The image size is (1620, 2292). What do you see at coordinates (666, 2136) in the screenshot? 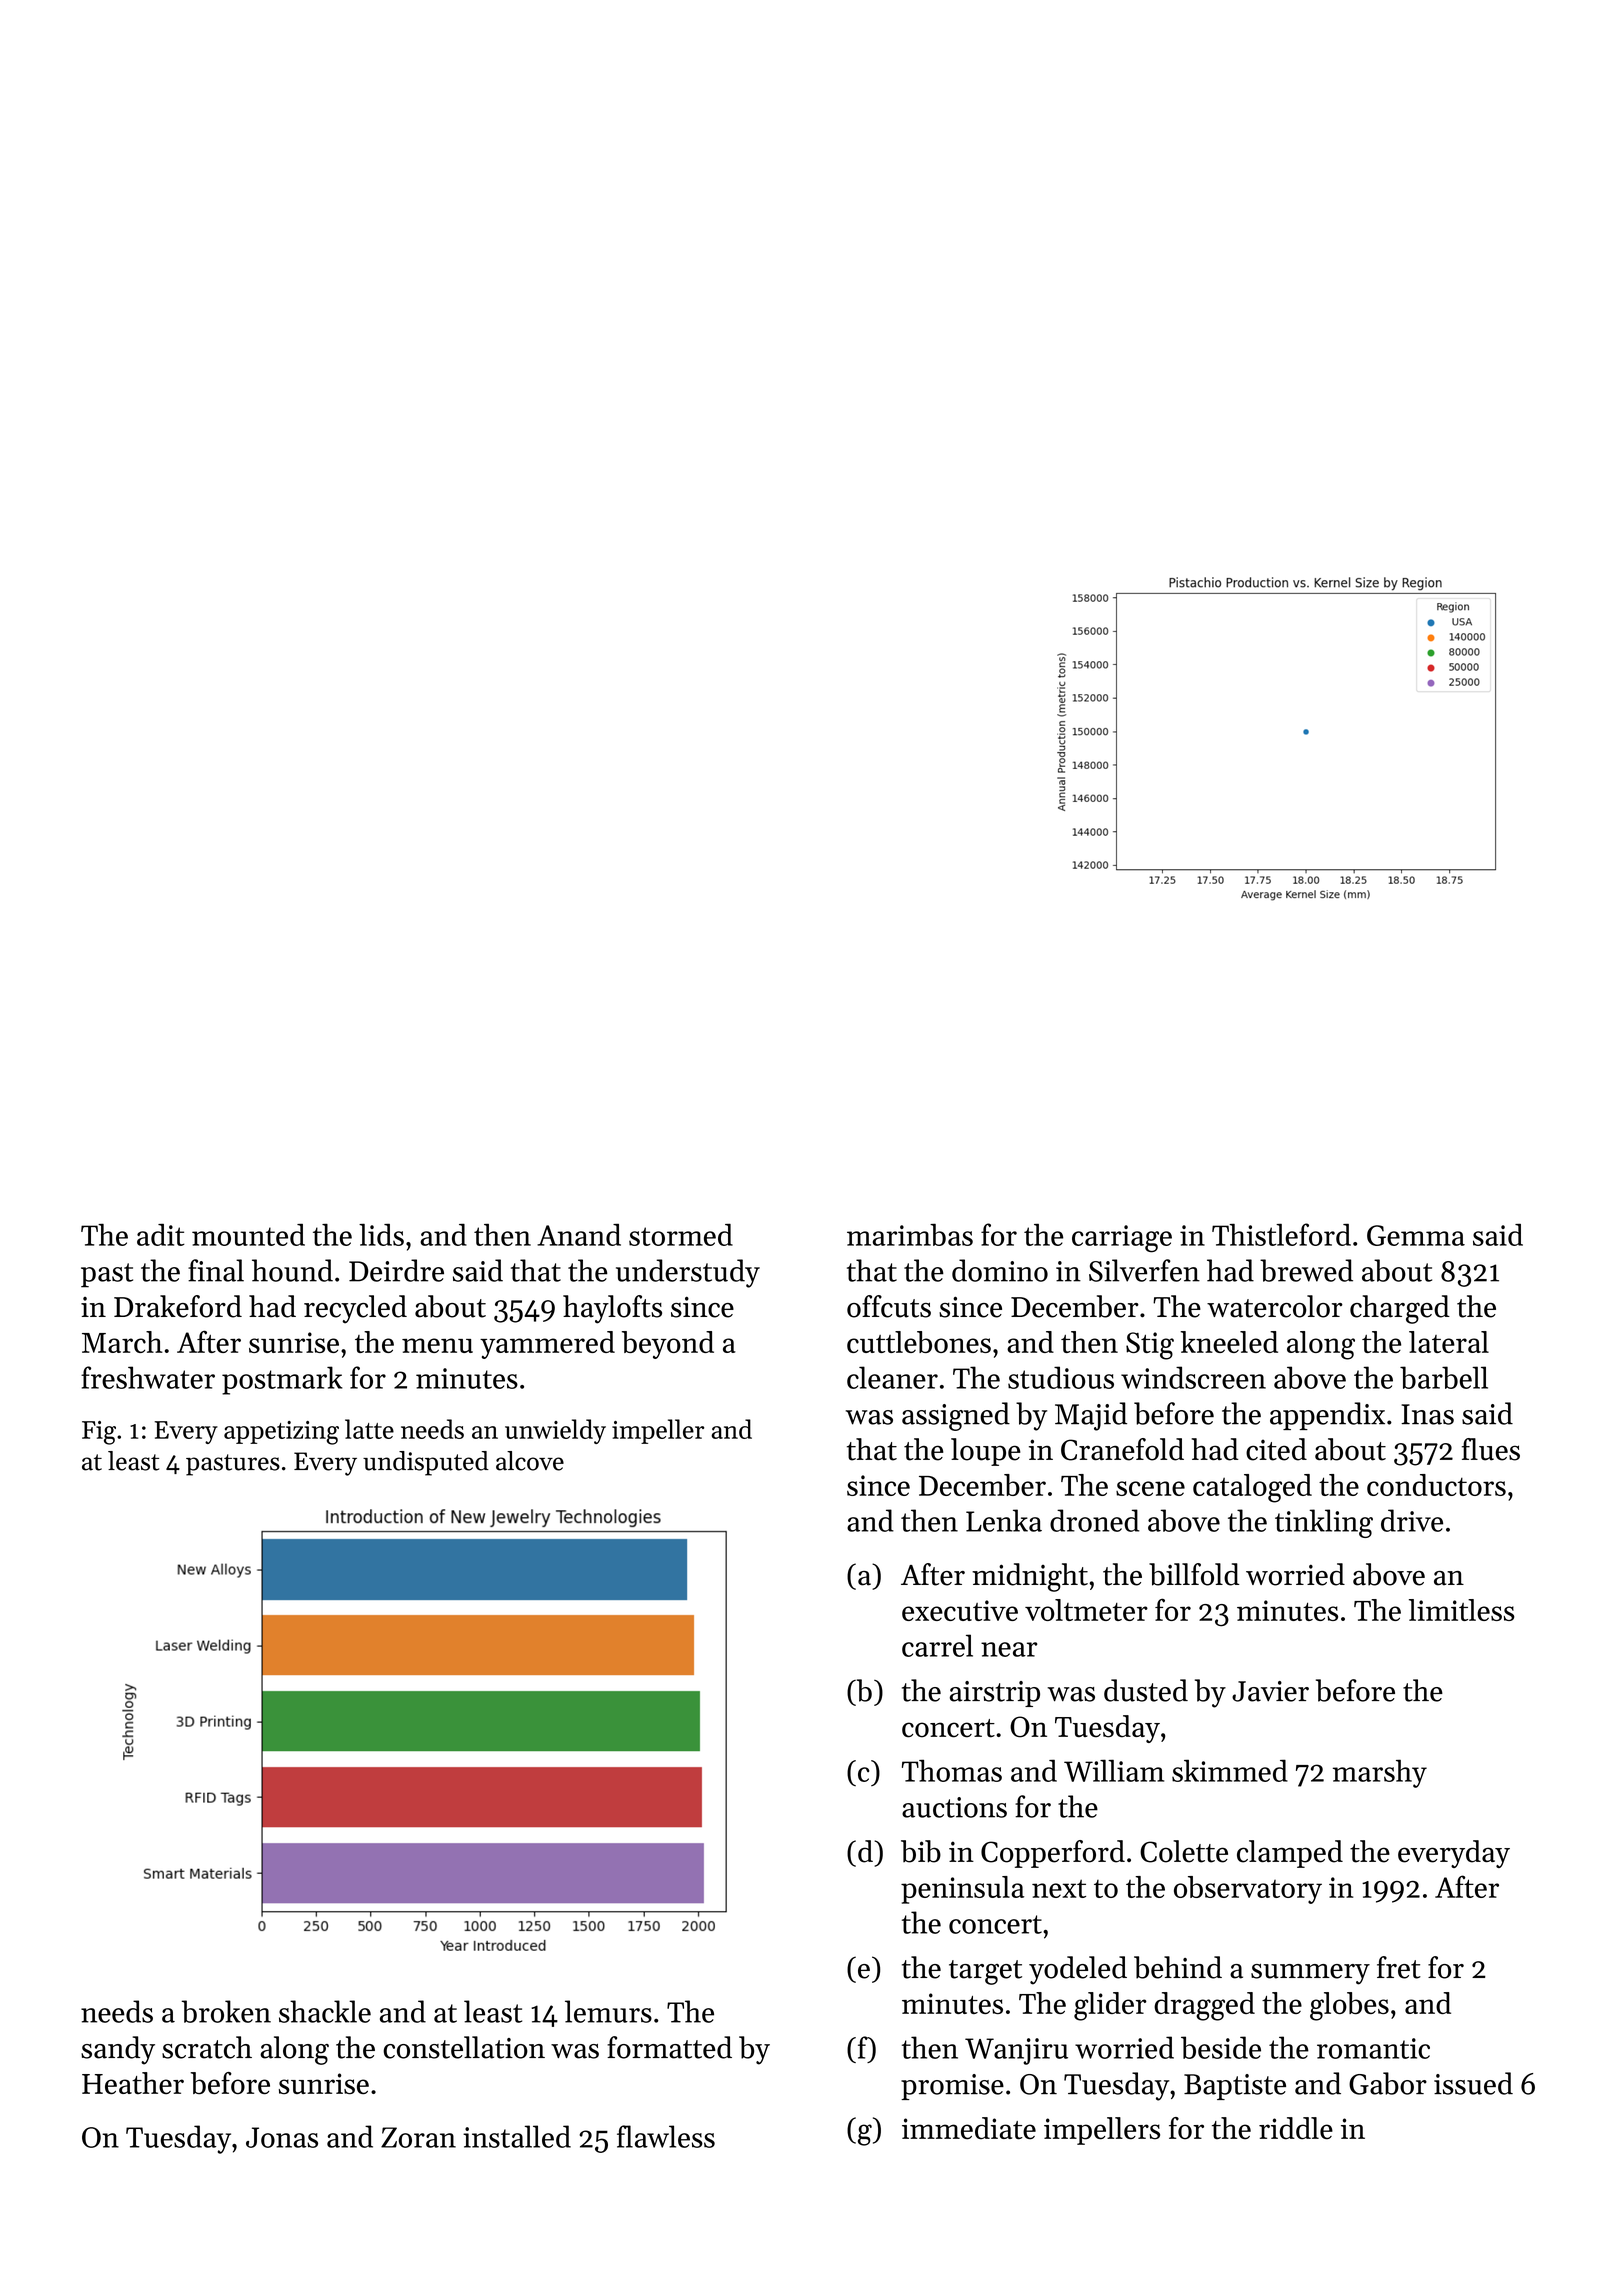
I see `flawless` at bounding box center [666, 2136].
